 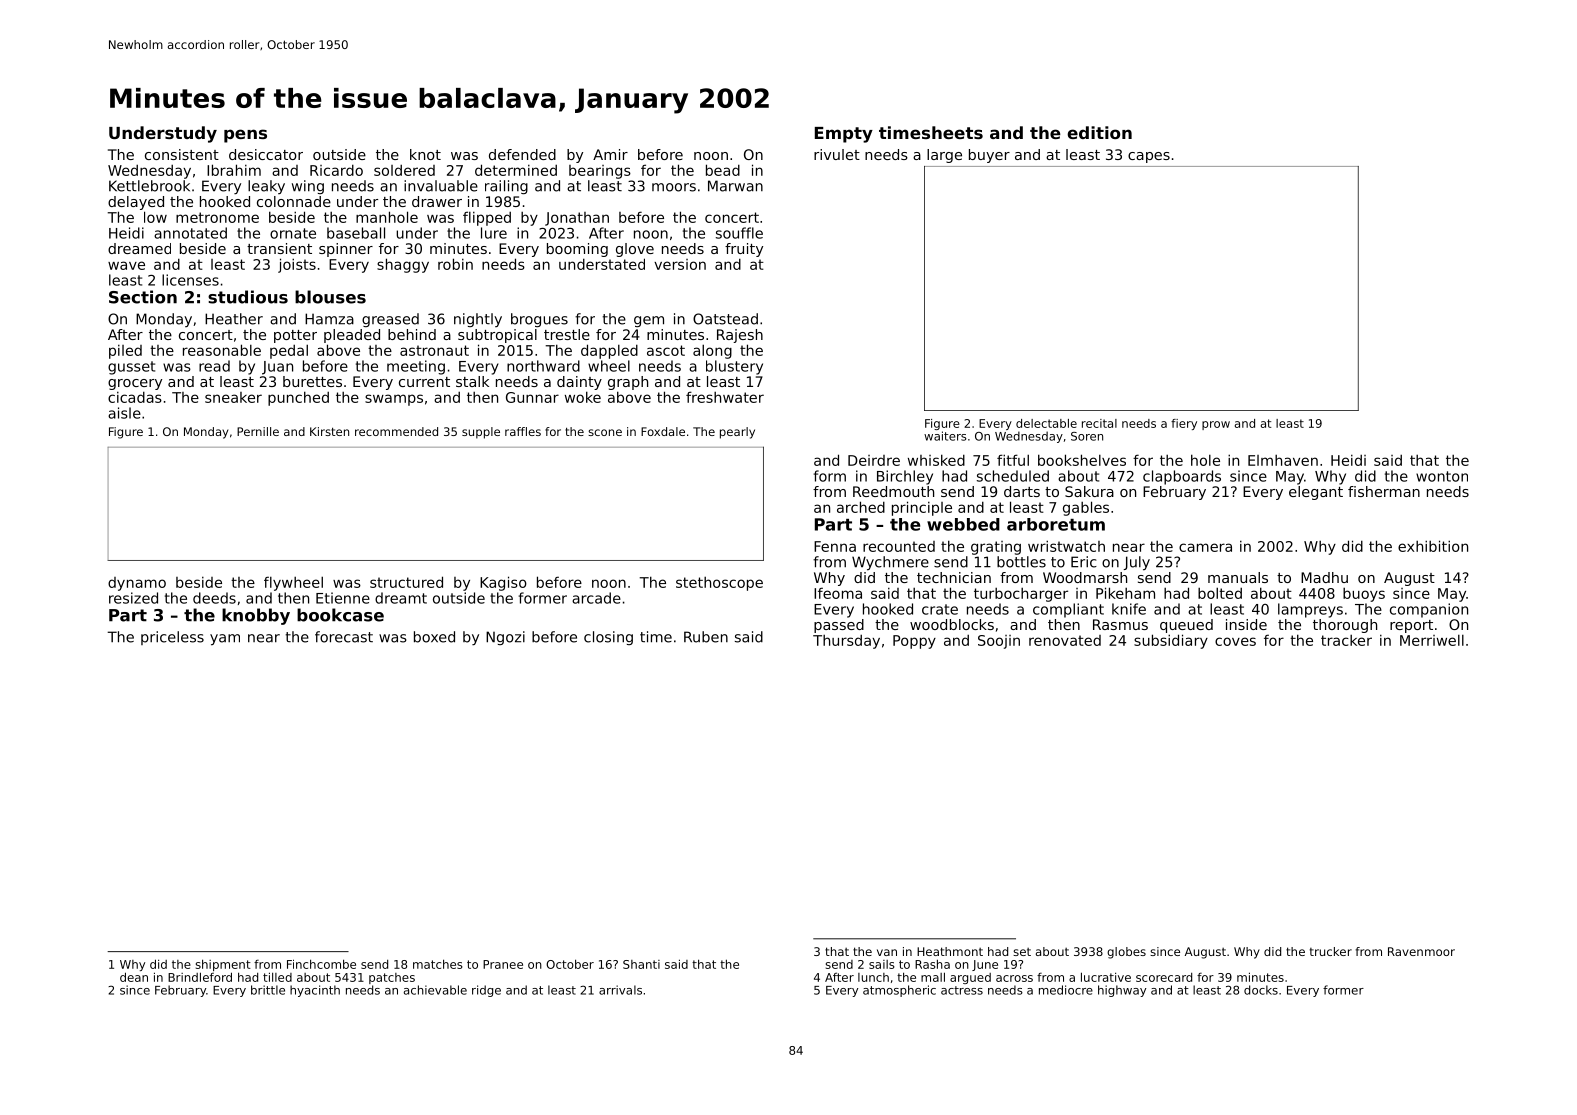 I want to click on edition, so click(x=1099, y=132).
